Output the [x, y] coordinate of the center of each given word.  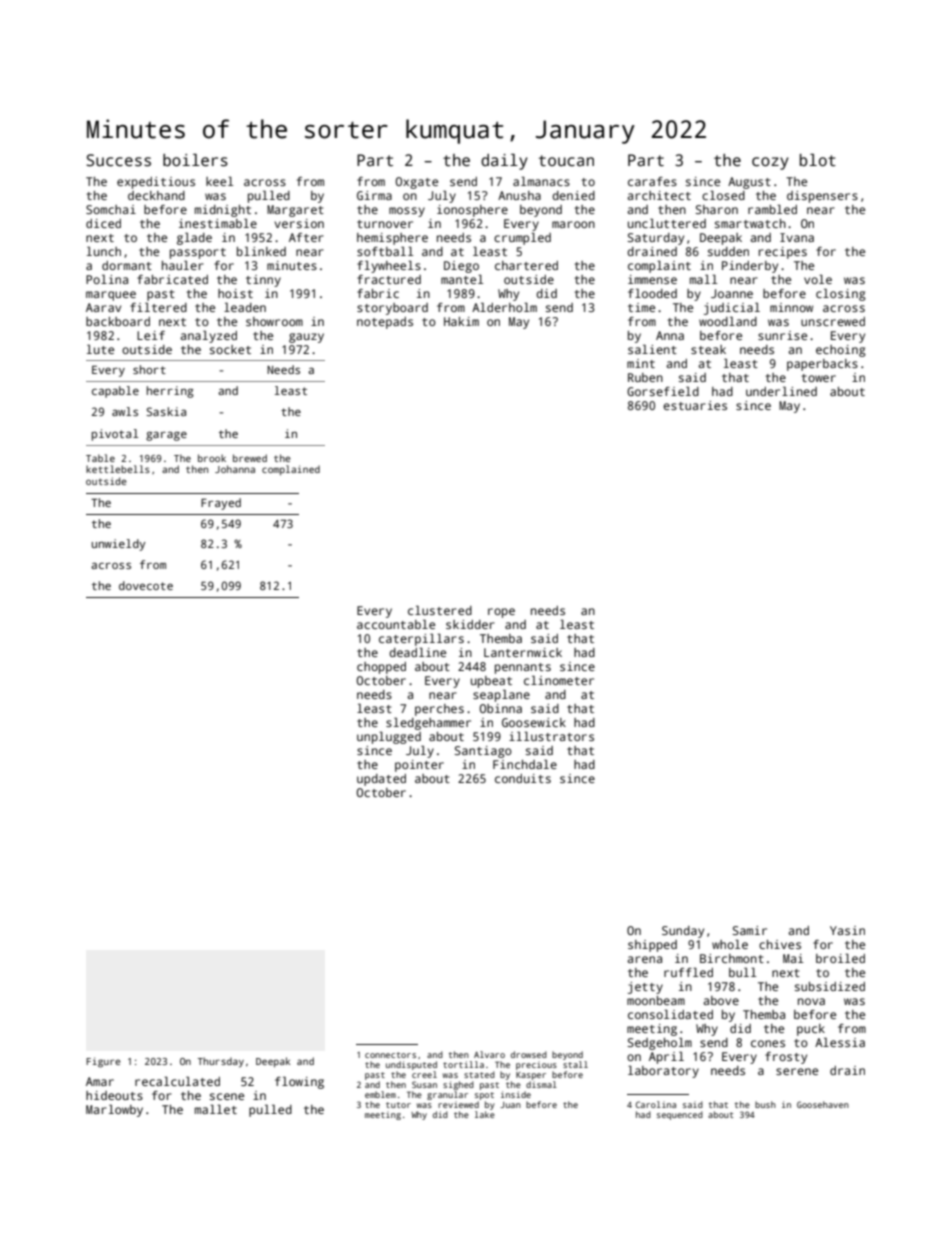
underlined [781, 391]
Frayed [221, 504]
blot [818, 160]
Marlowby [114, 1110]
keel [220, 181]
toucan [566, 160]
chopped [381, 668]
